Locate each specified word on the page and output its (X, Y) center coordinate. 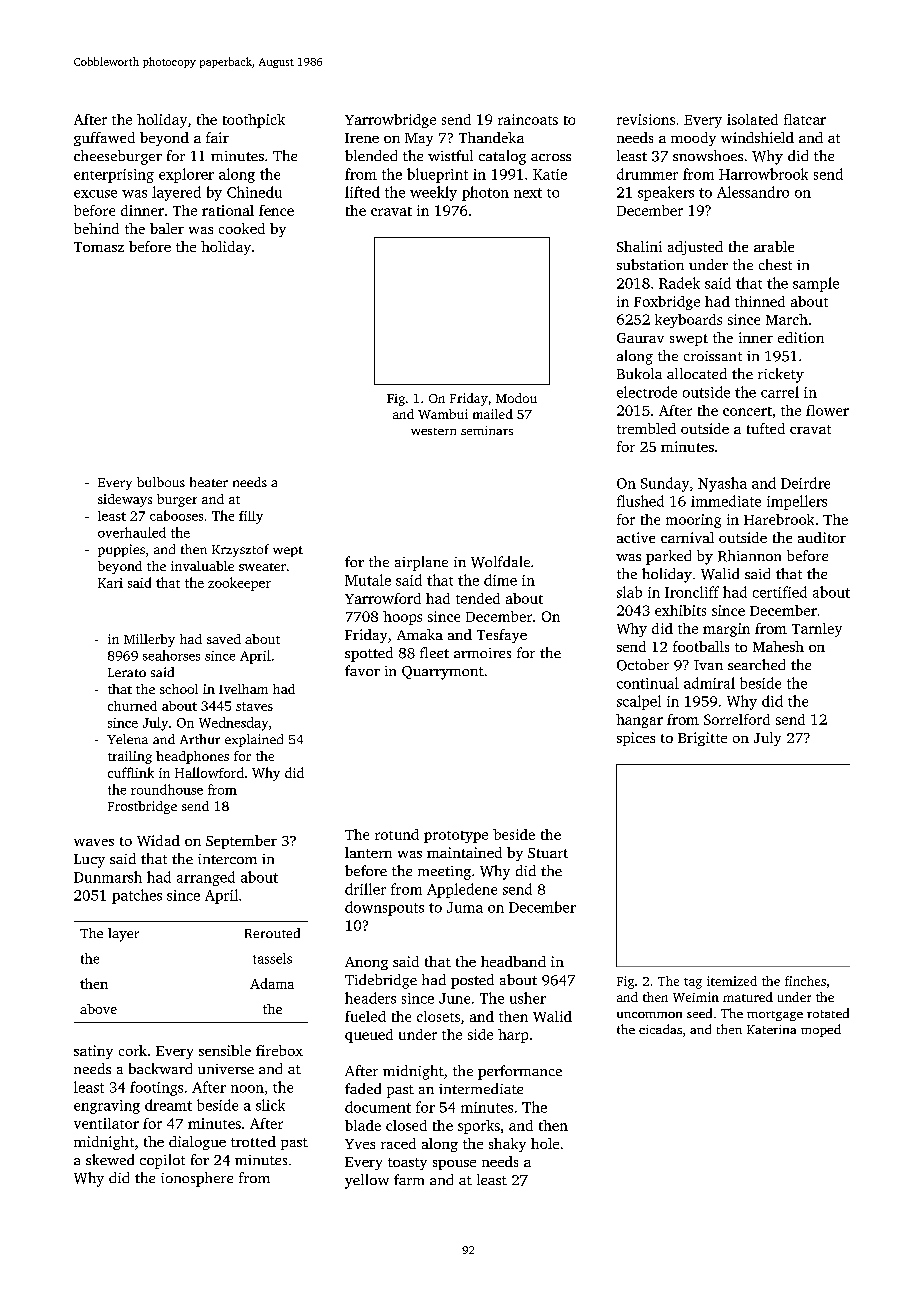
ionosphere (197, 1179)
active (636, 537)
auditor (822, 537)
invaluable (202, 566)
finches (805, 981)
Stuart (548, 853)
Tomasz (99, 247)
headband (513, 961)
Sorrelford (737, 719)
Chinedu (254, 192)
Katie (550, 174)
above (98, 1009)
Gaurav (640, 338)
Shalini (639, 246)
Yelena (127, 739)
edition (801, 337)
